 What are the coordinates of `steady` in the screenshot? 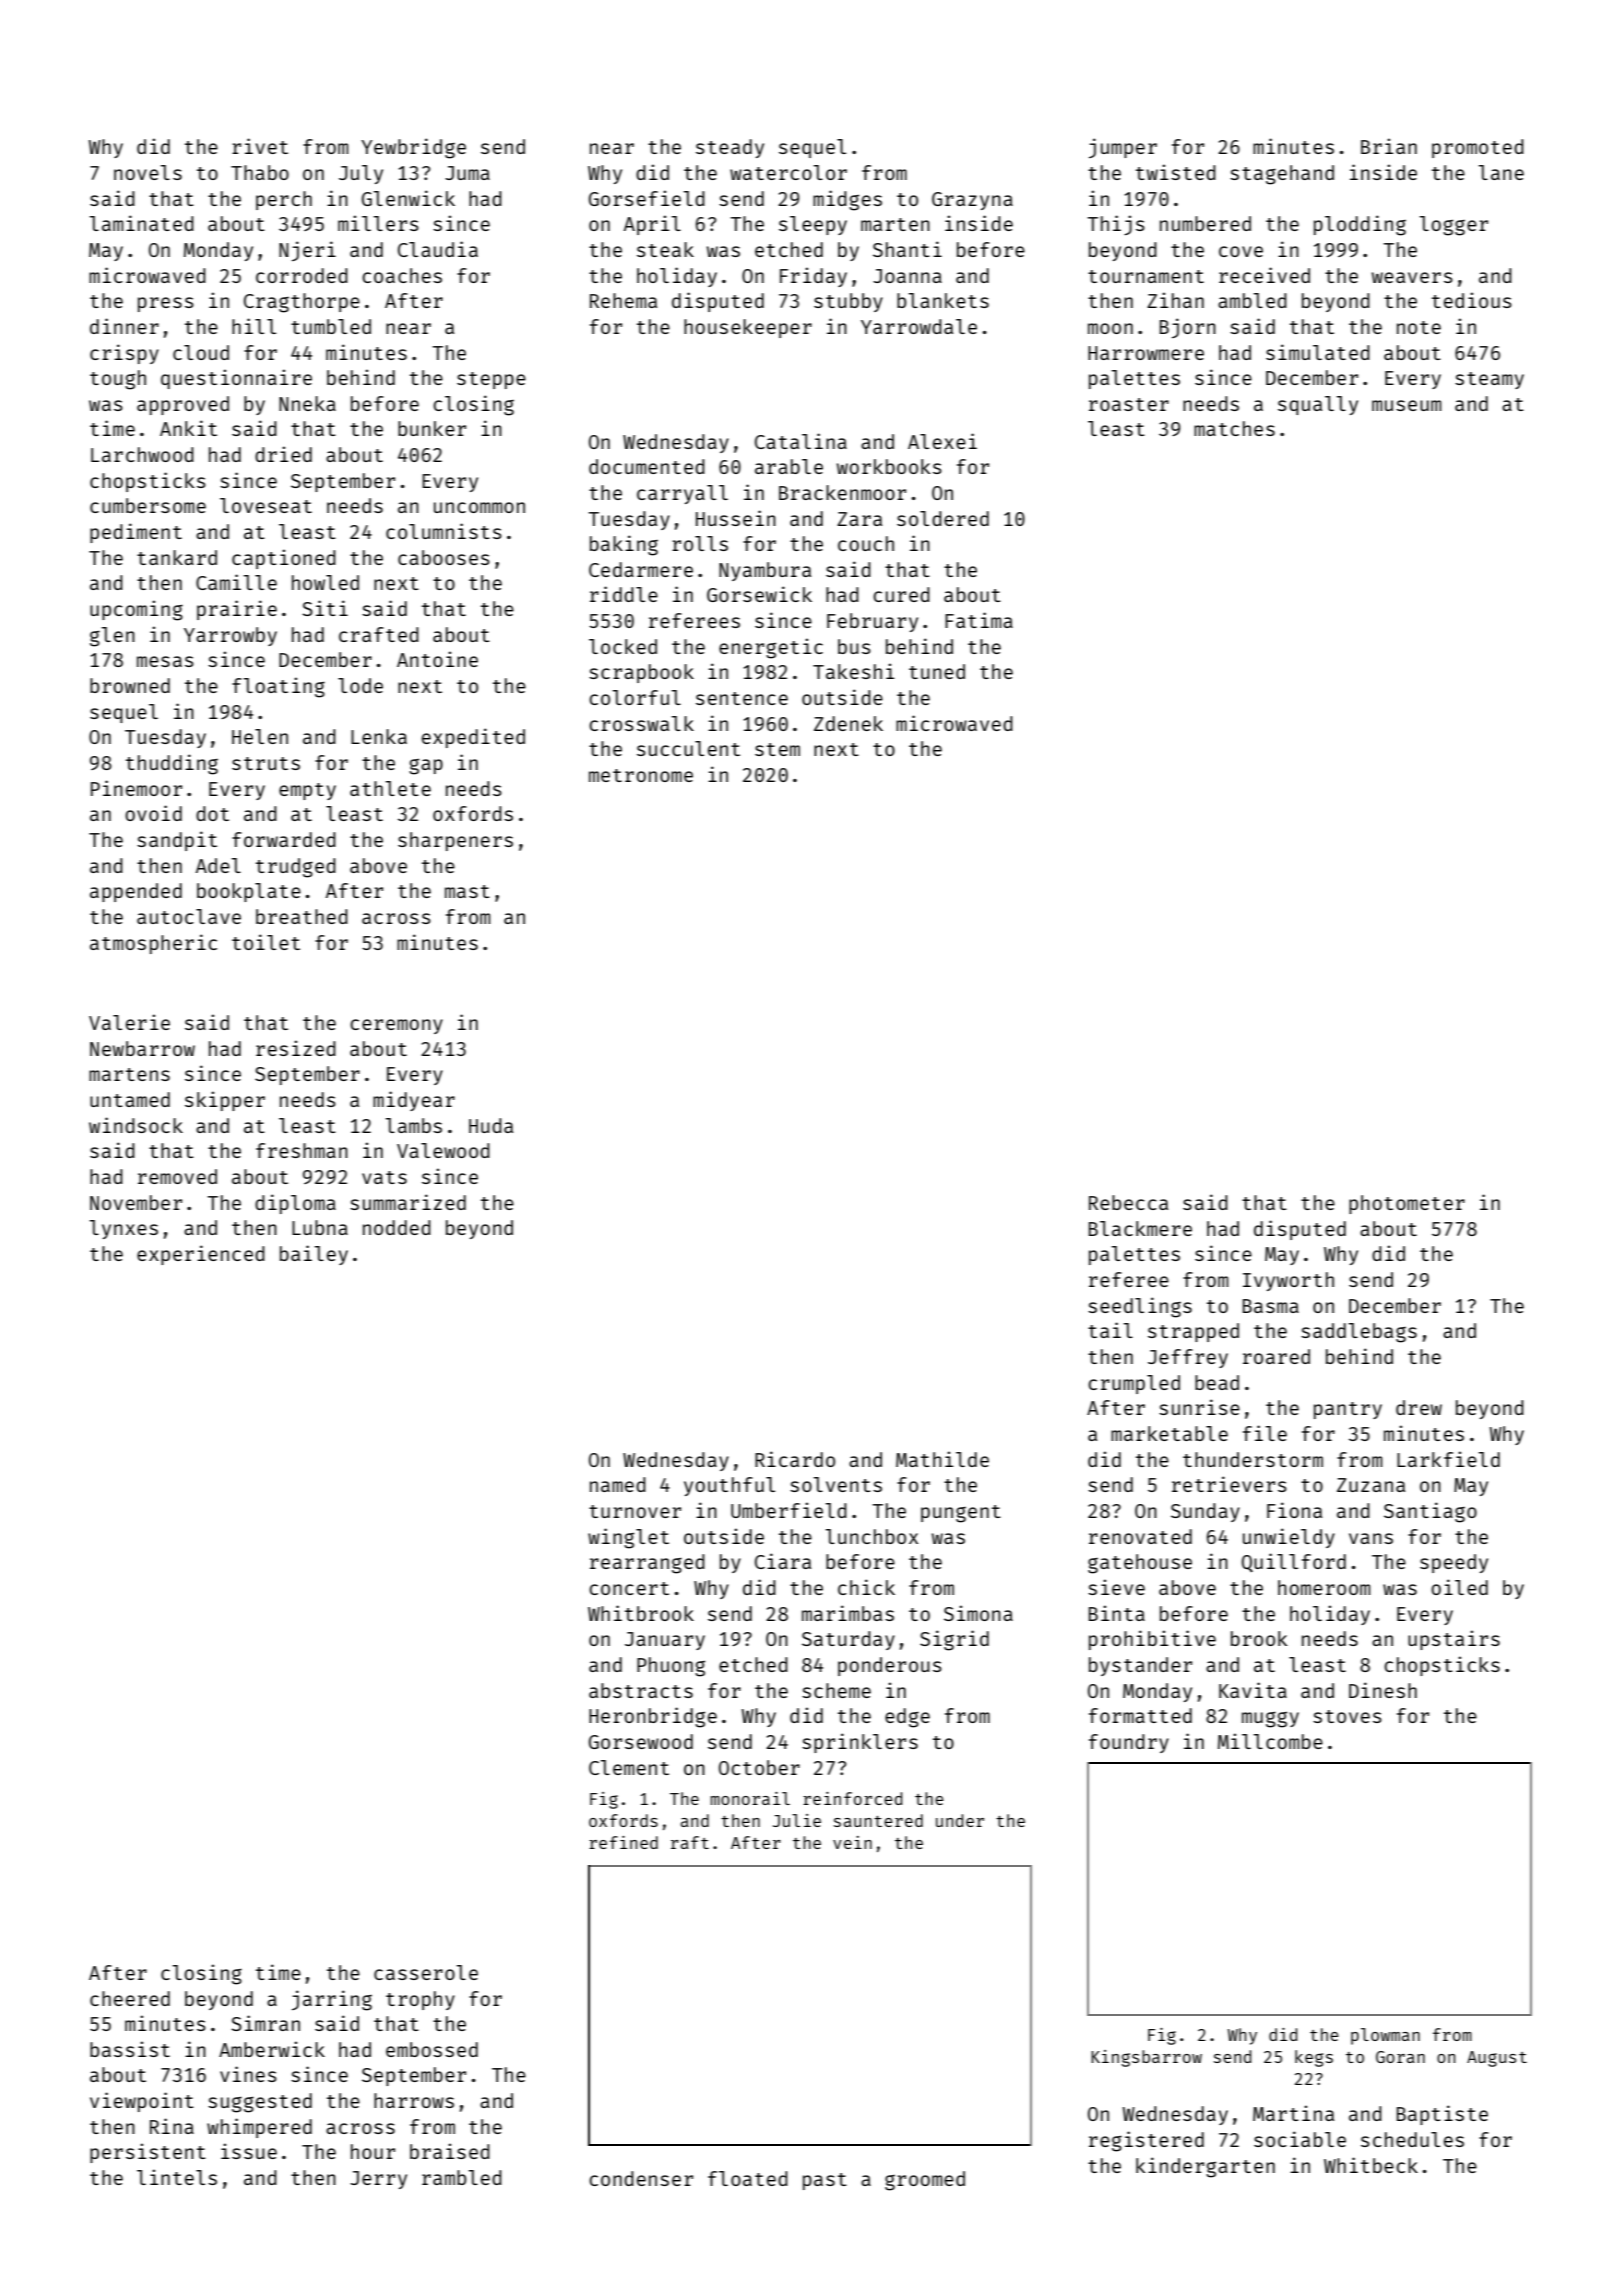 It's located at (730, 148).
